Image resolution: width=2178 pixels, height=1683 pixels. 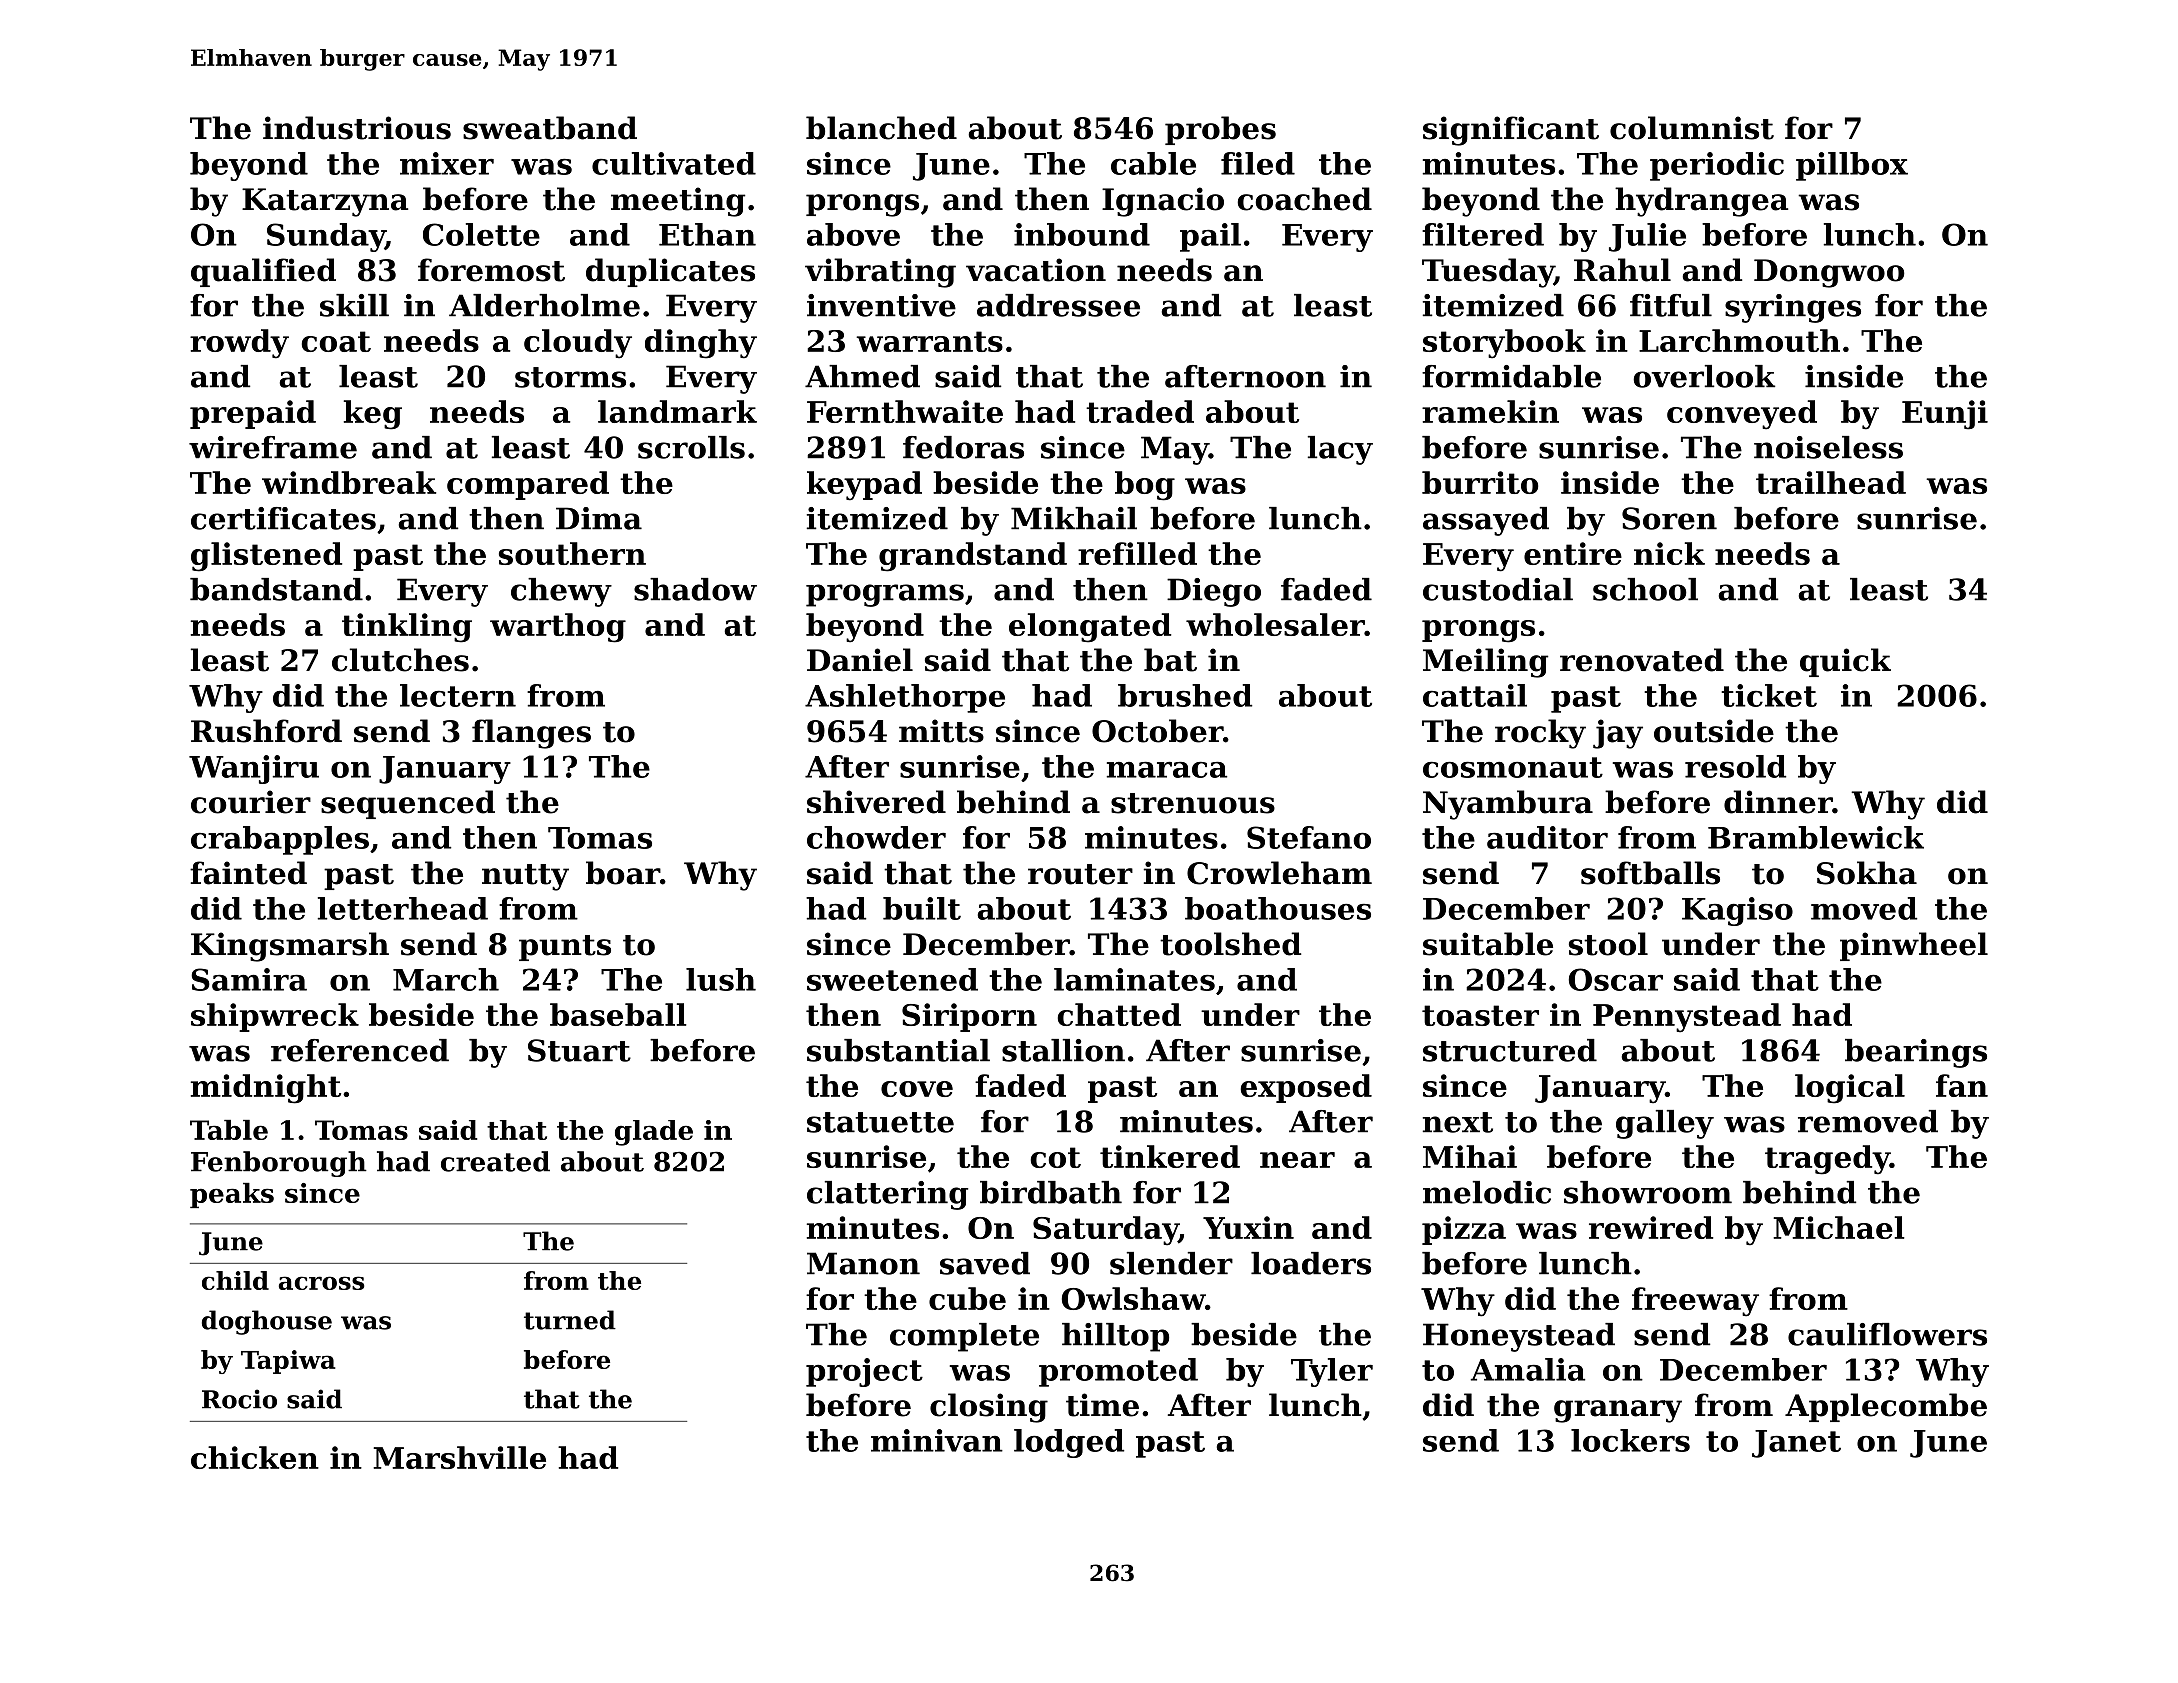 What do you see at coordinates (550, 128) in the screenshot?
I see `sweatband` at bounding box center [550, 128].
